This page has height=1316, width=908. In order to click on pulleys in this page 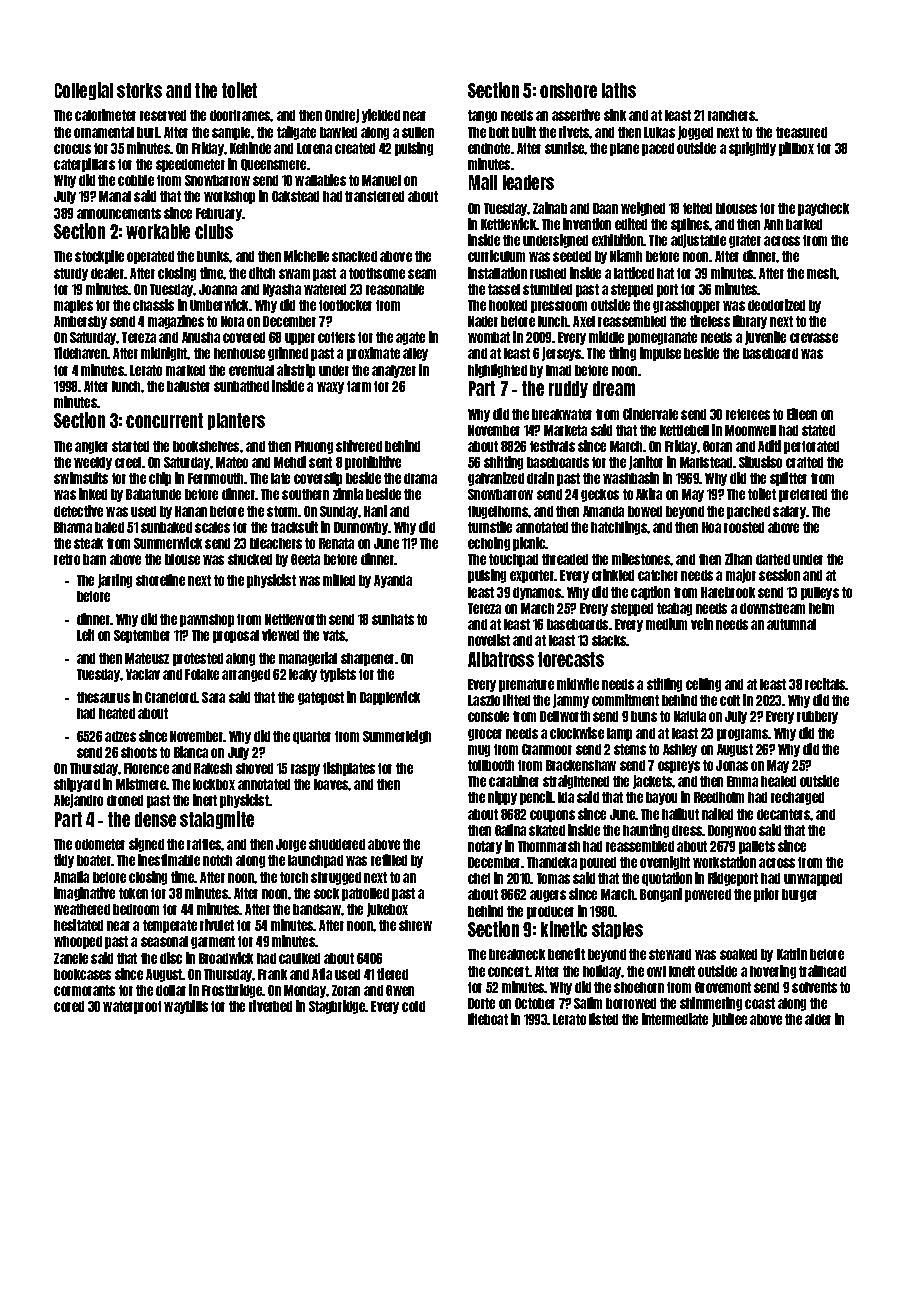, I will do `click(820, 593)`.
